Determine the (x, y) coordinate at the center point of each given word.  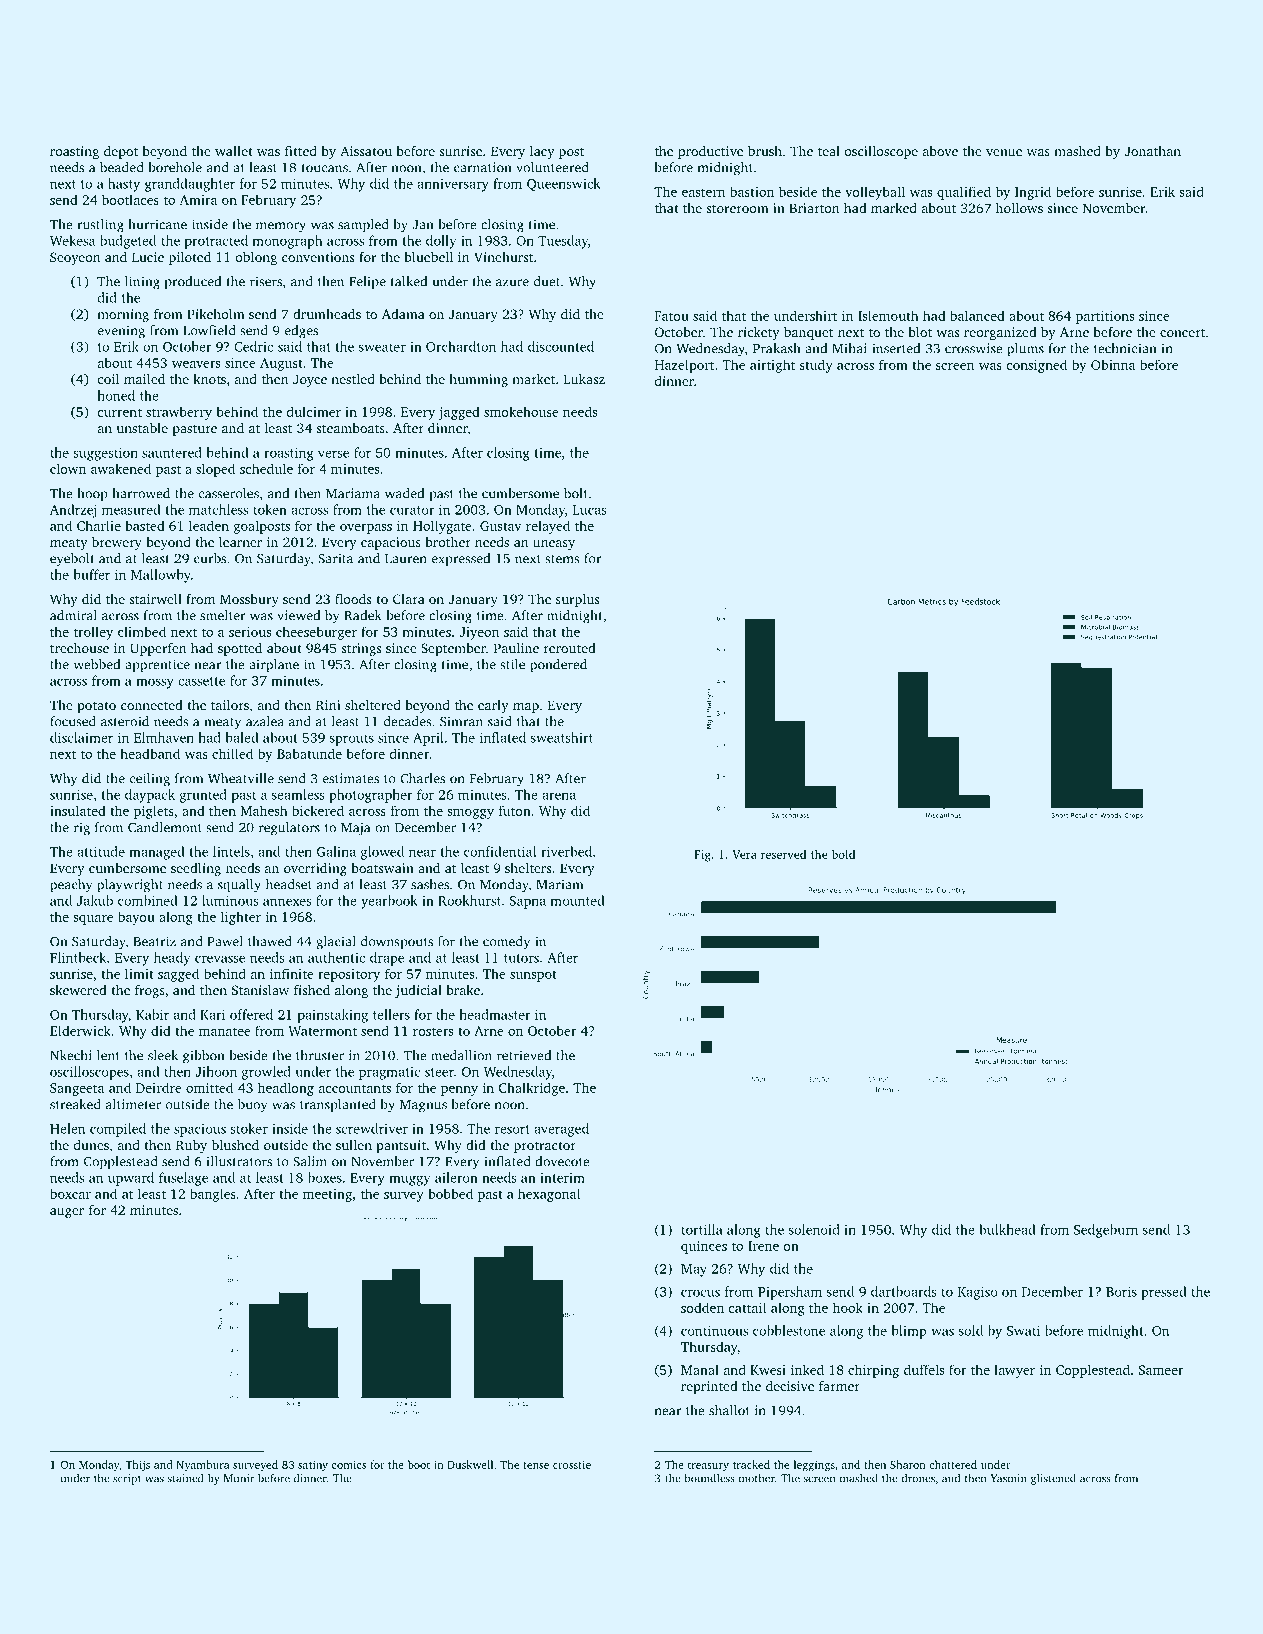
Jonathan (1152, 151)
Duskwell (470, 1464)
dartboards (904, 1291)
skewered (78, 990)
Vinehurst (503, 257)
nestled (353, 379)
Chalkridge (532, 1089)
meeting (327, 1195)
